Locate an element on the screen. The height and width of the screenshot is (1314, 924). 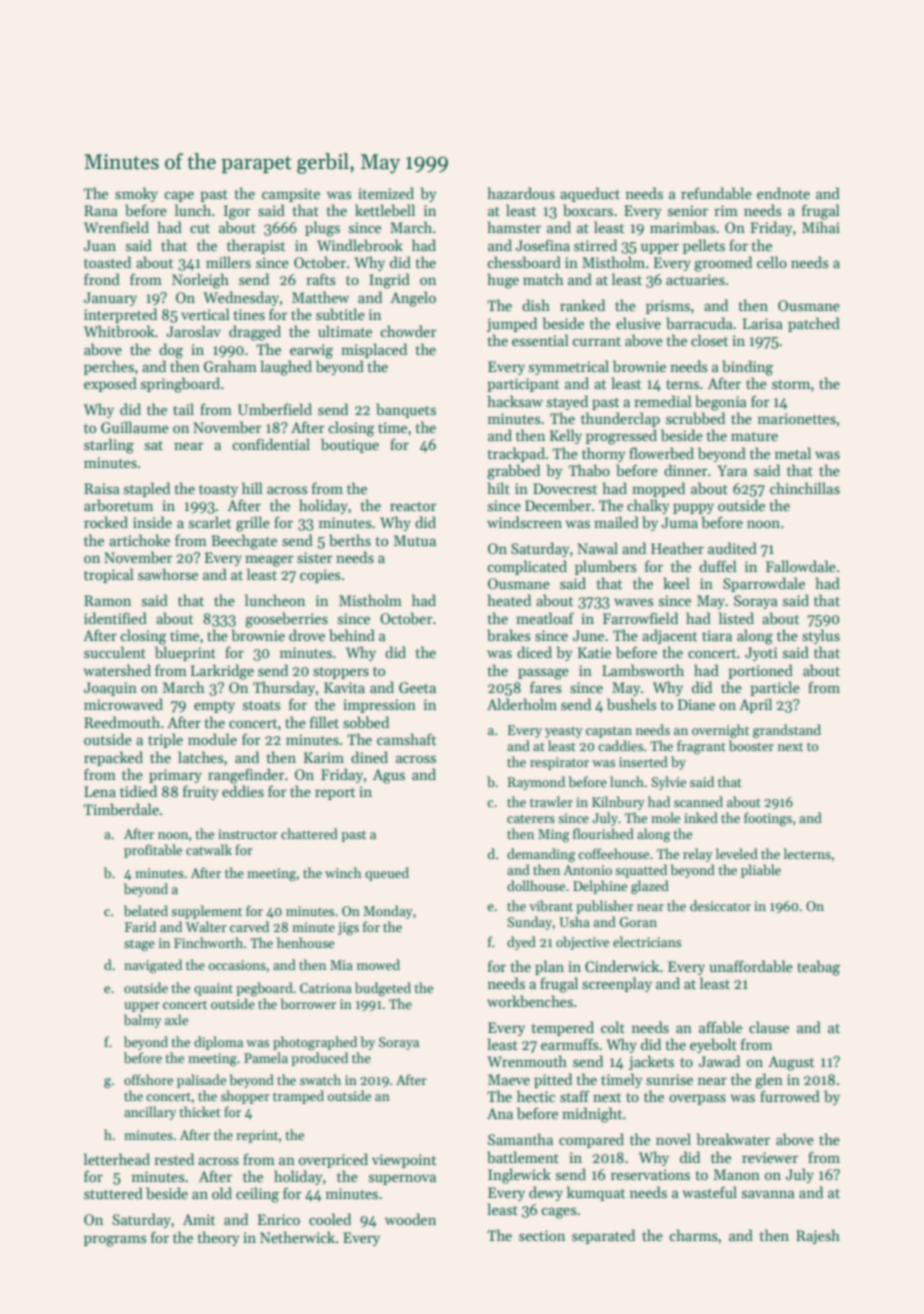
refundable is located at coordinates (716, 193).
